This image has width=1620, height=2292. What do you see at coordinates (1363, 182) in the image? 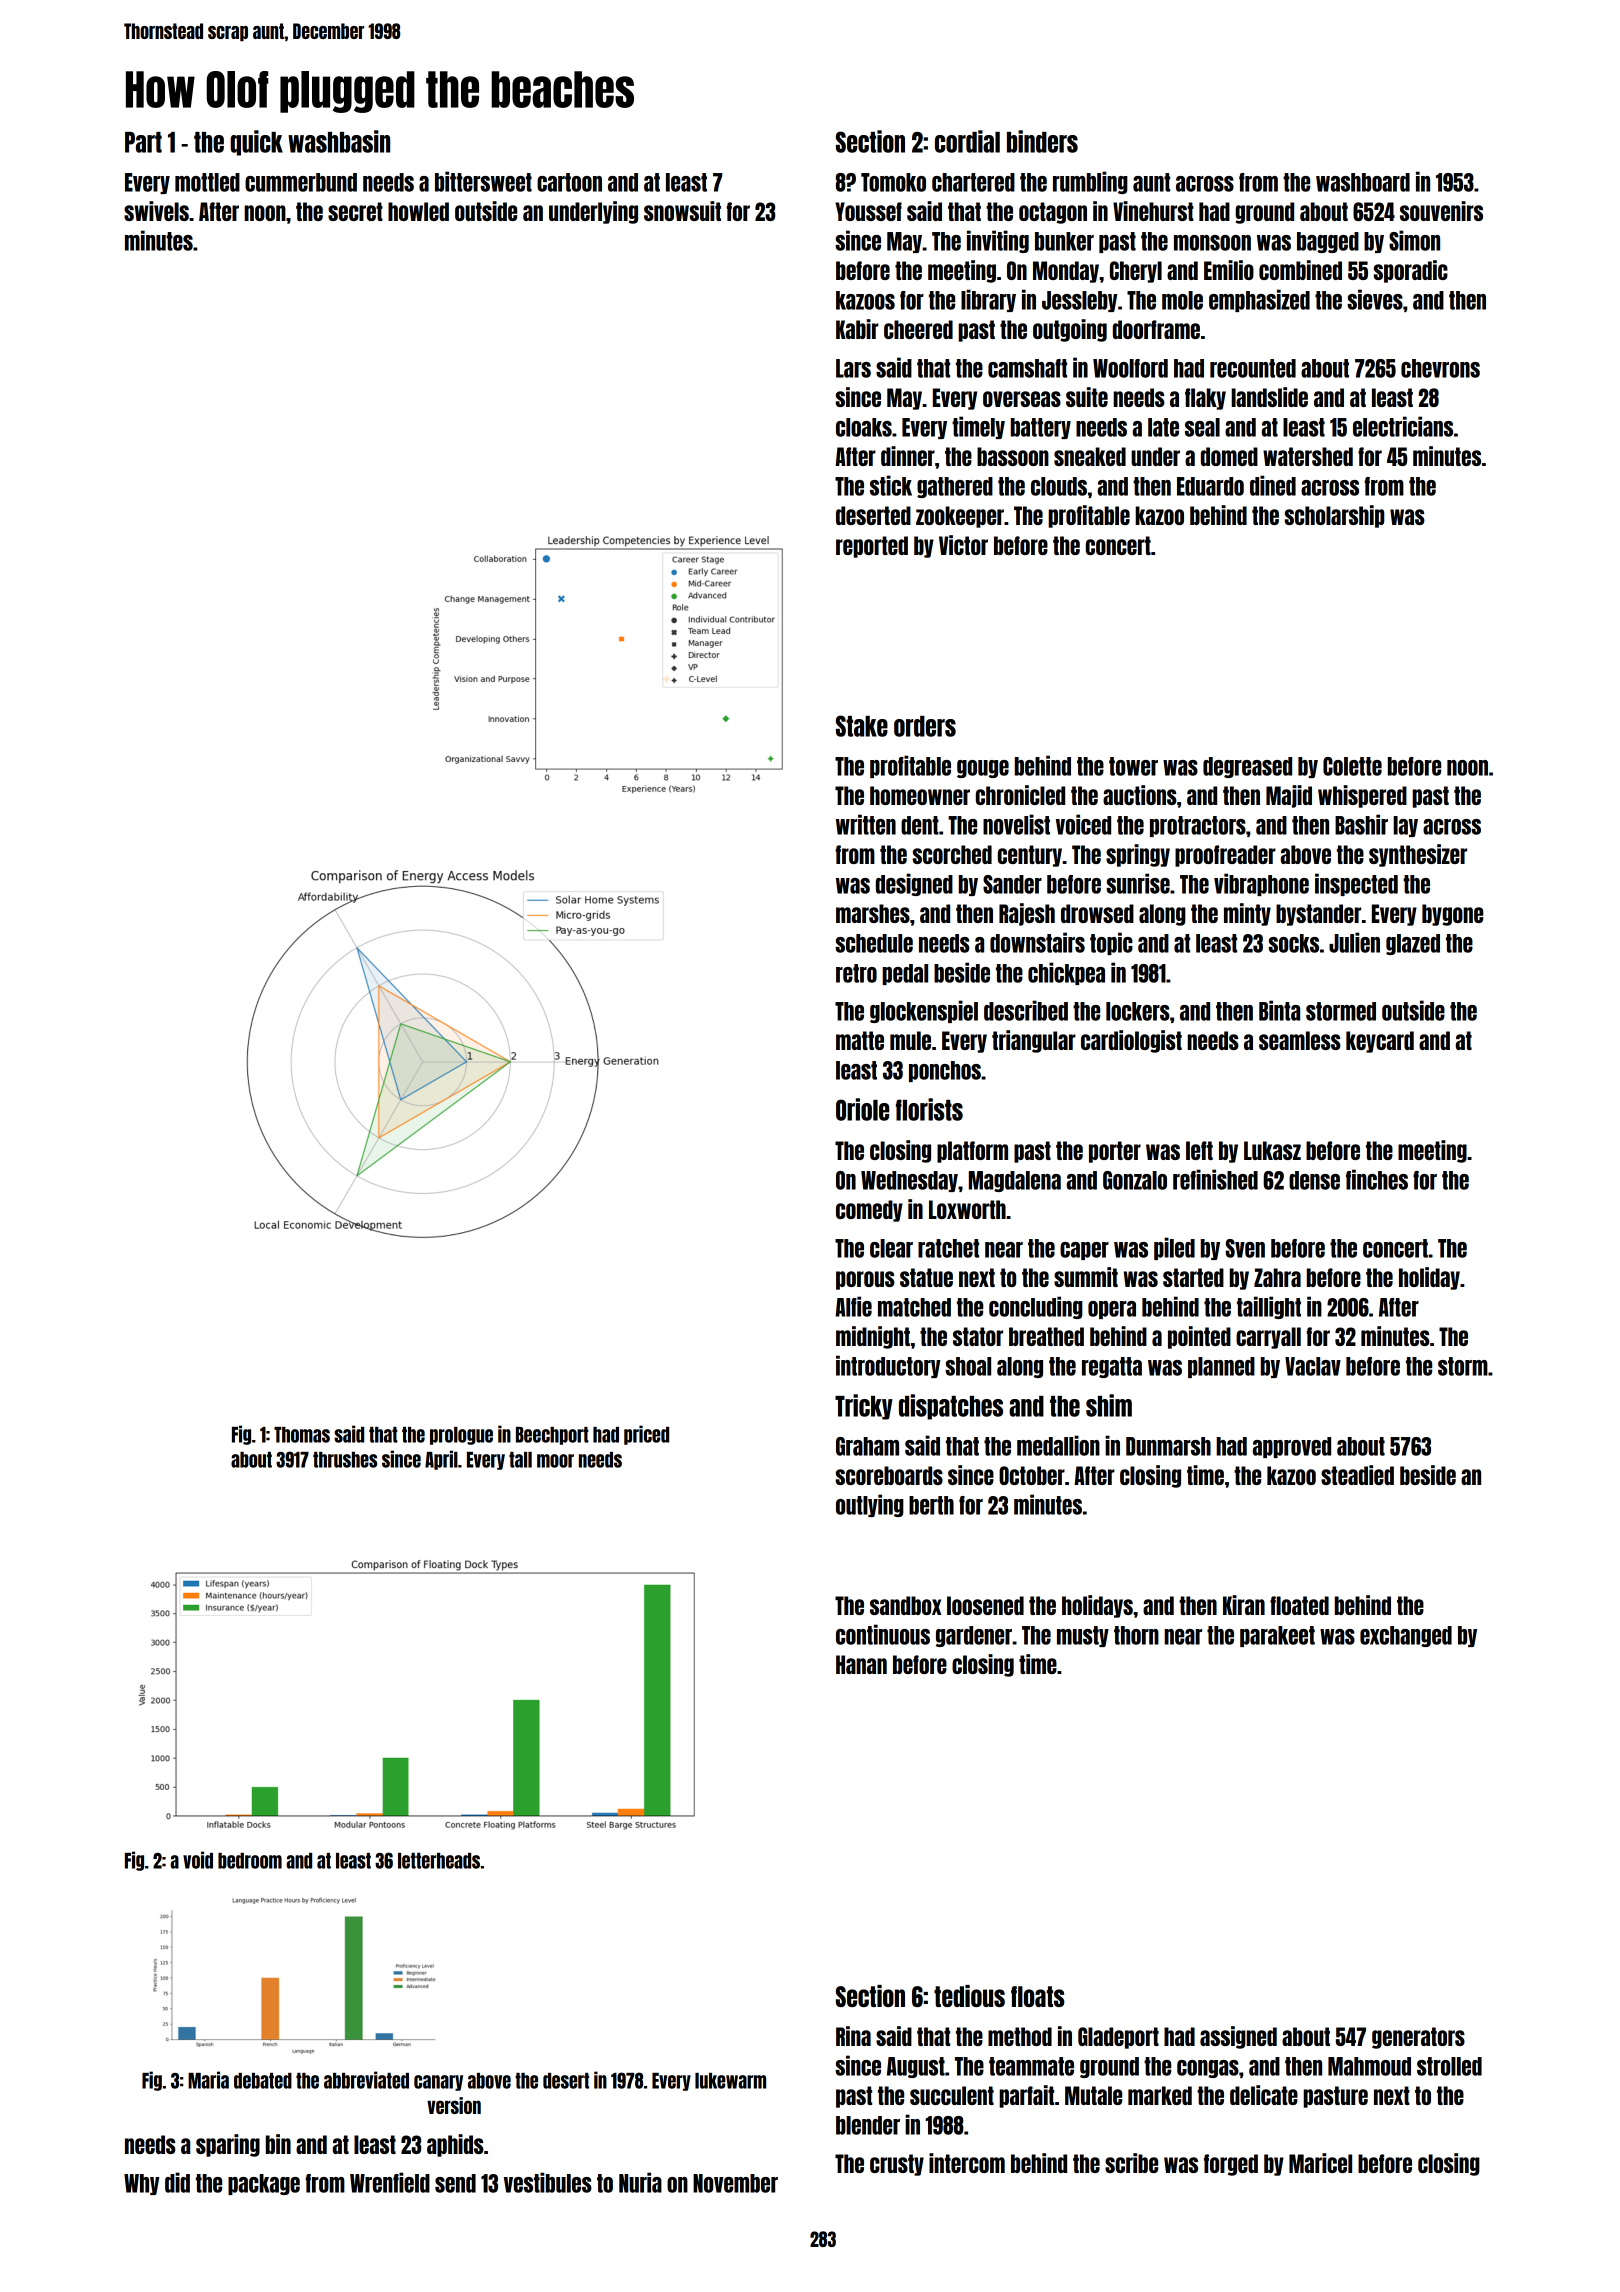
I see `washboard` at bounding box center [1363, 182].
